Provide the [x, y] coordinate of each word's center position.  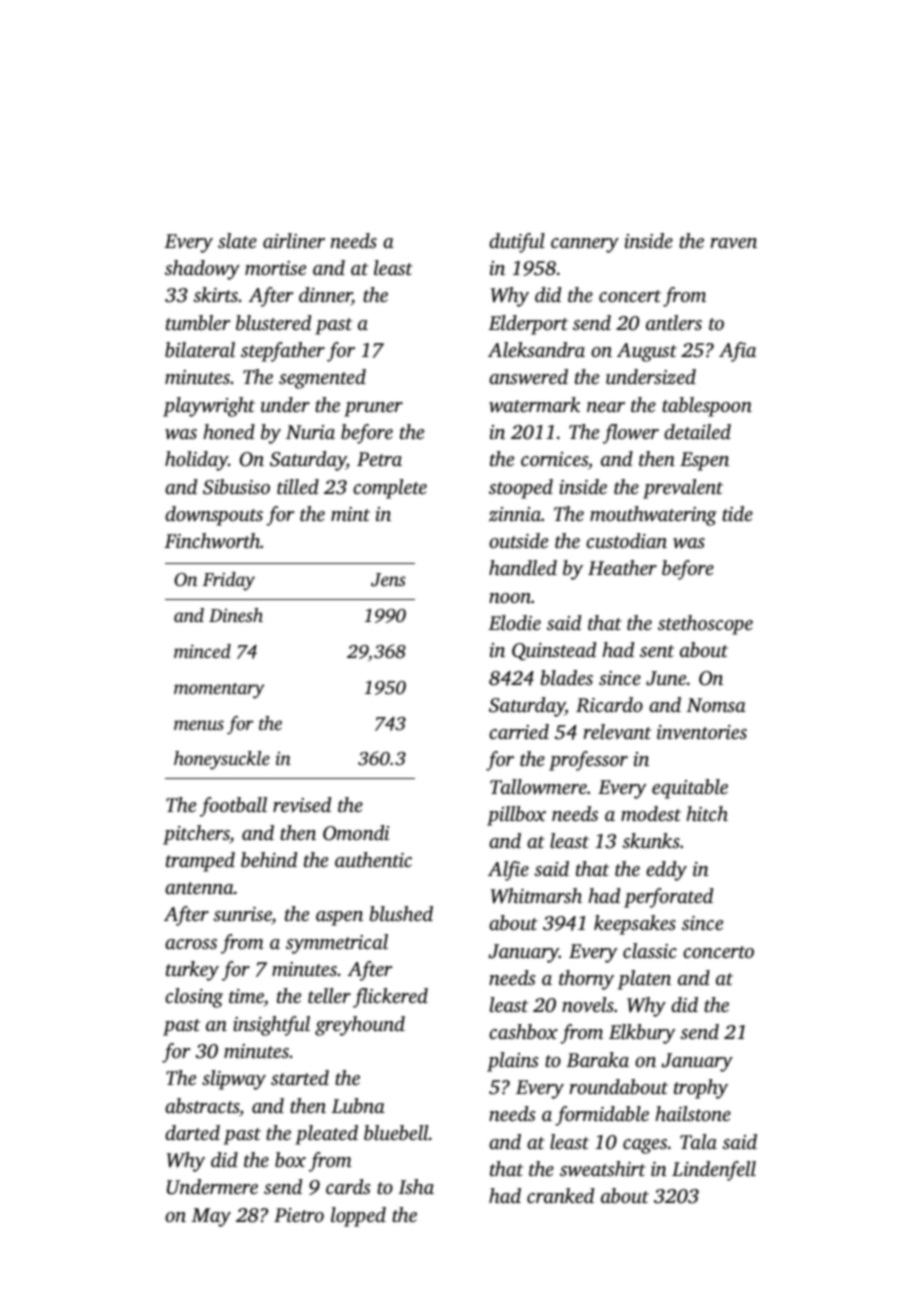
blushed [401, 913]
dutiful [517, 243]
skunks [651, 840]
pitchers [196, 835]
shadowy [202, 270]
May [211, 1217]
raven [733, 243]
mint [350, 514]
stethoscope [705, 625]
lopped [358, 1217]
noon [510, 598]
